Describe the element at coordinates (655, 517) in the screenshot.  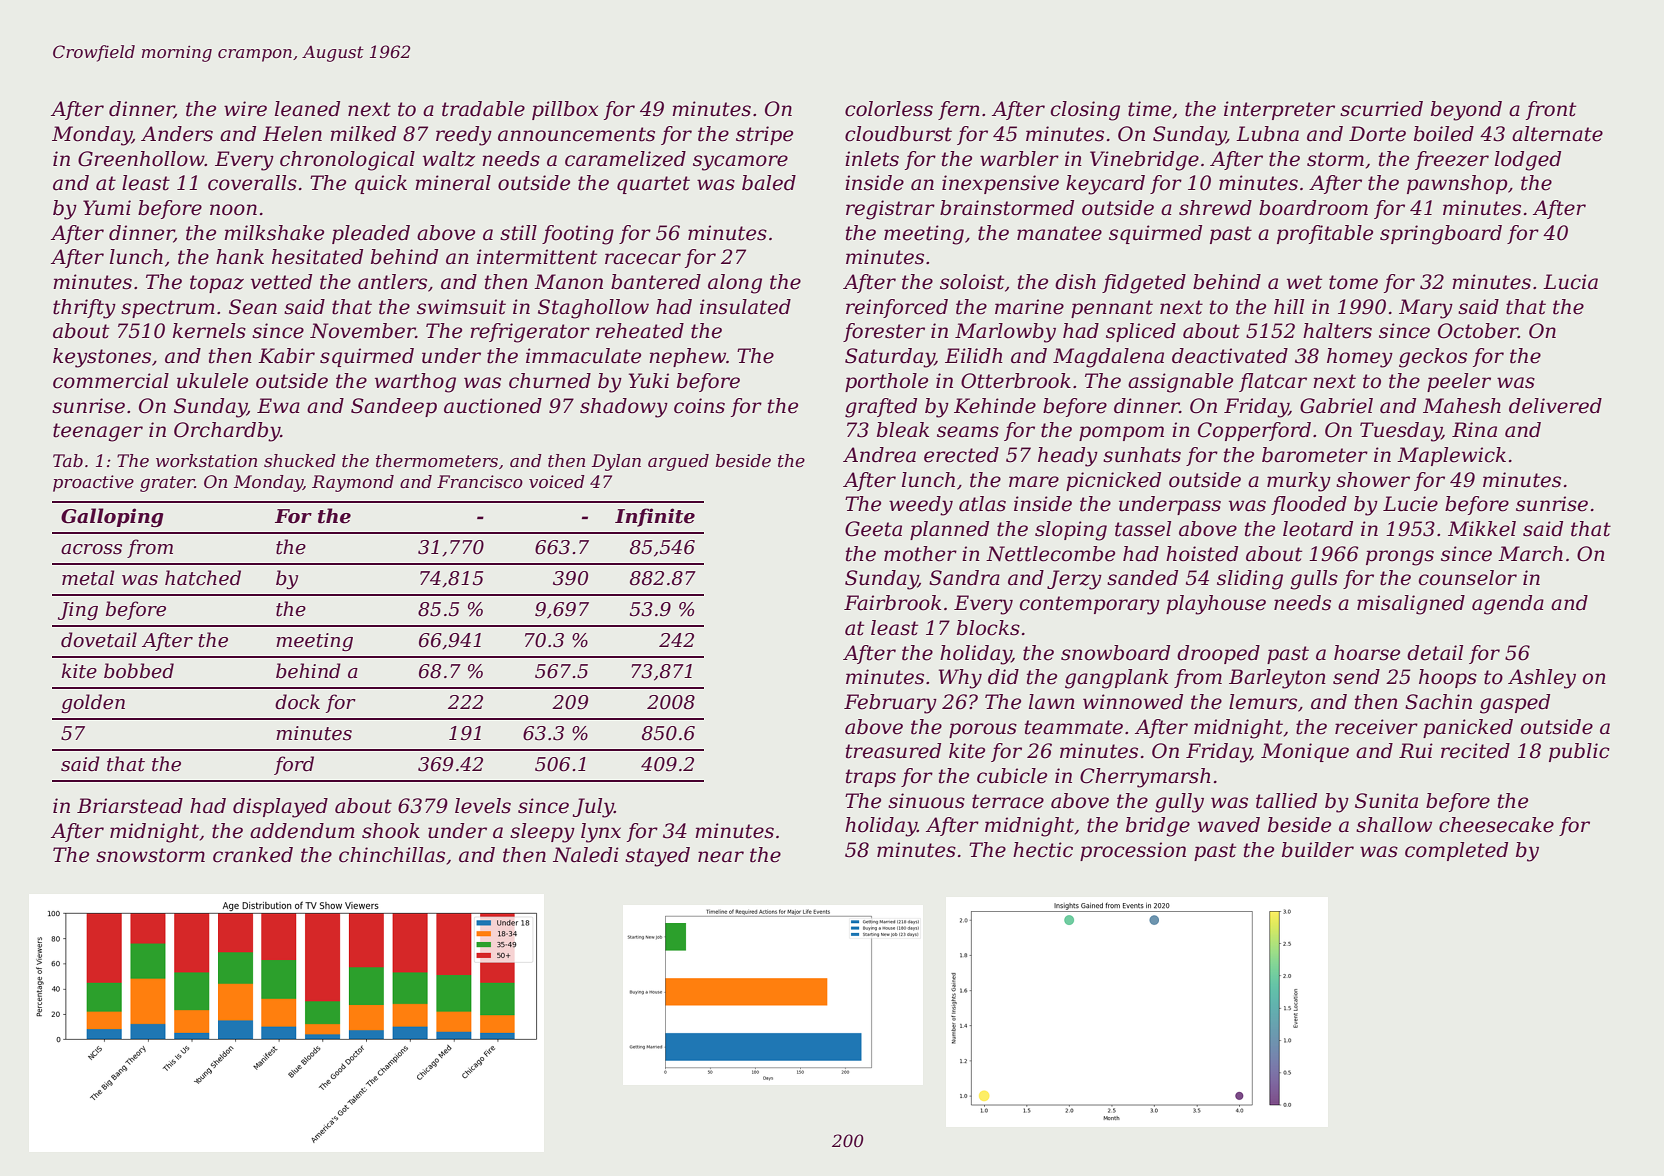
I see `Infinite` at that location.
